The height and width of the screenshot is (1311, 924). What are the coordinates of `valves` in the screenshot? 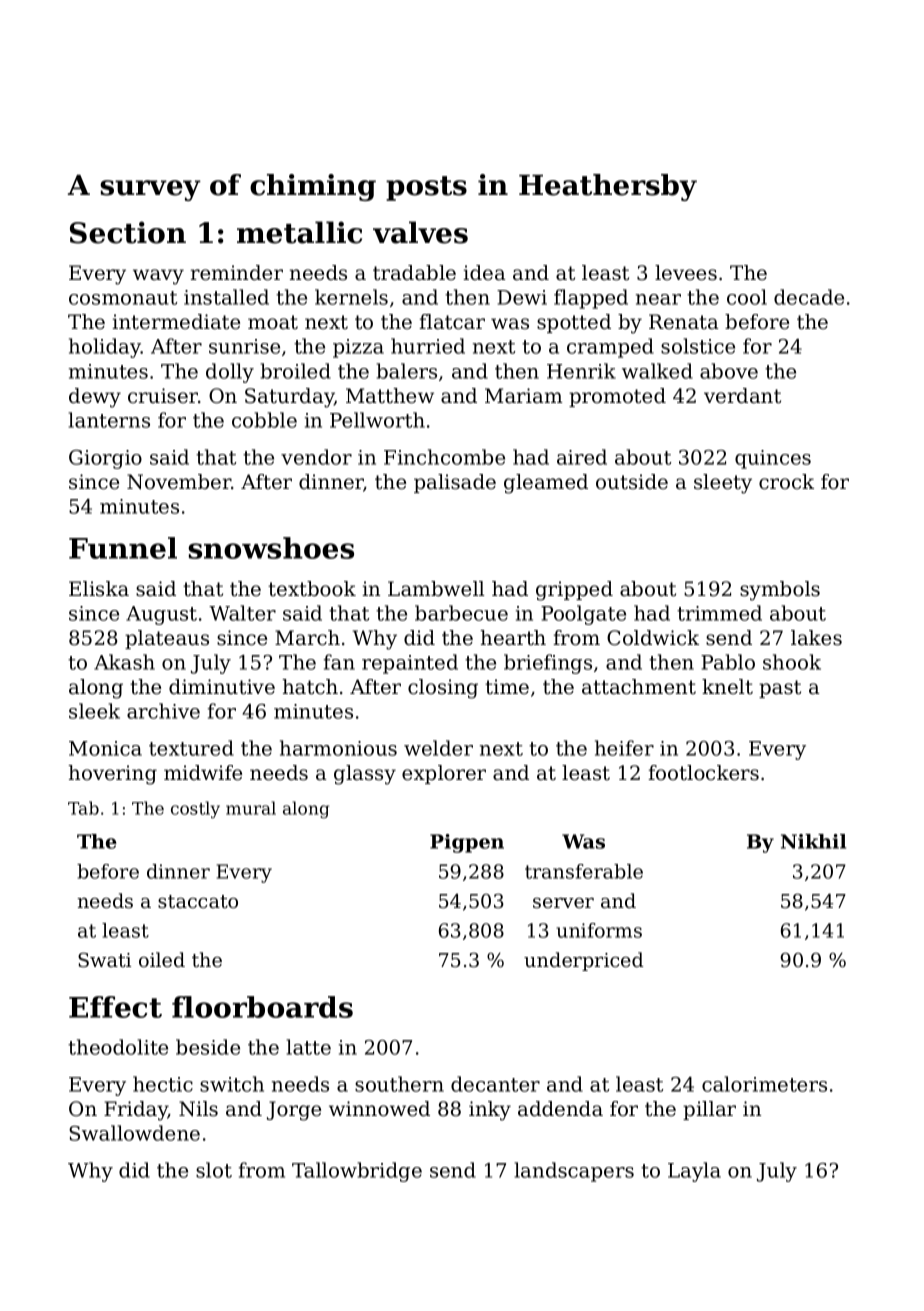 It's located at (420, 232).
